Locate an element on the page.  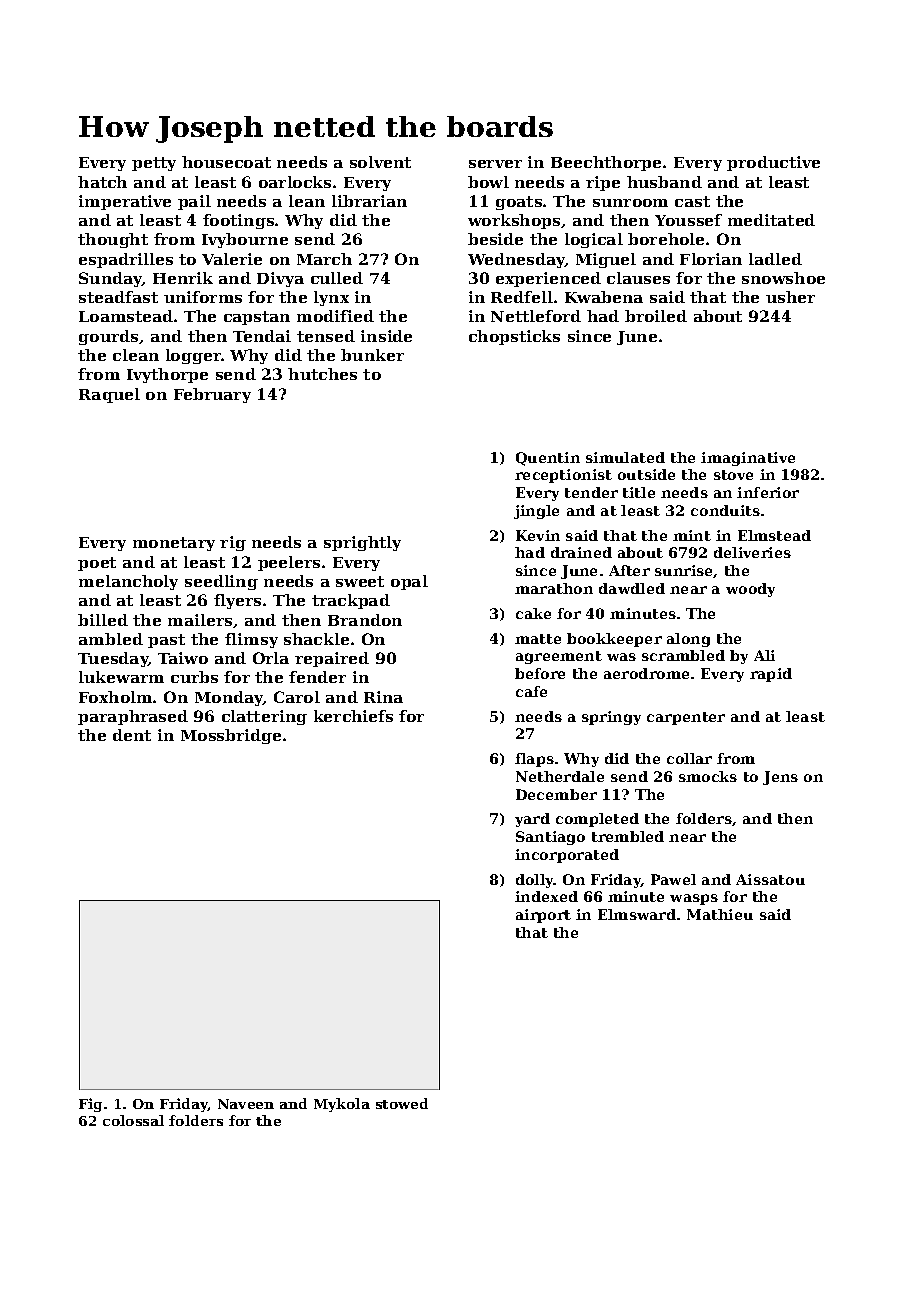
workshops is located at coordinates (514, 221).
